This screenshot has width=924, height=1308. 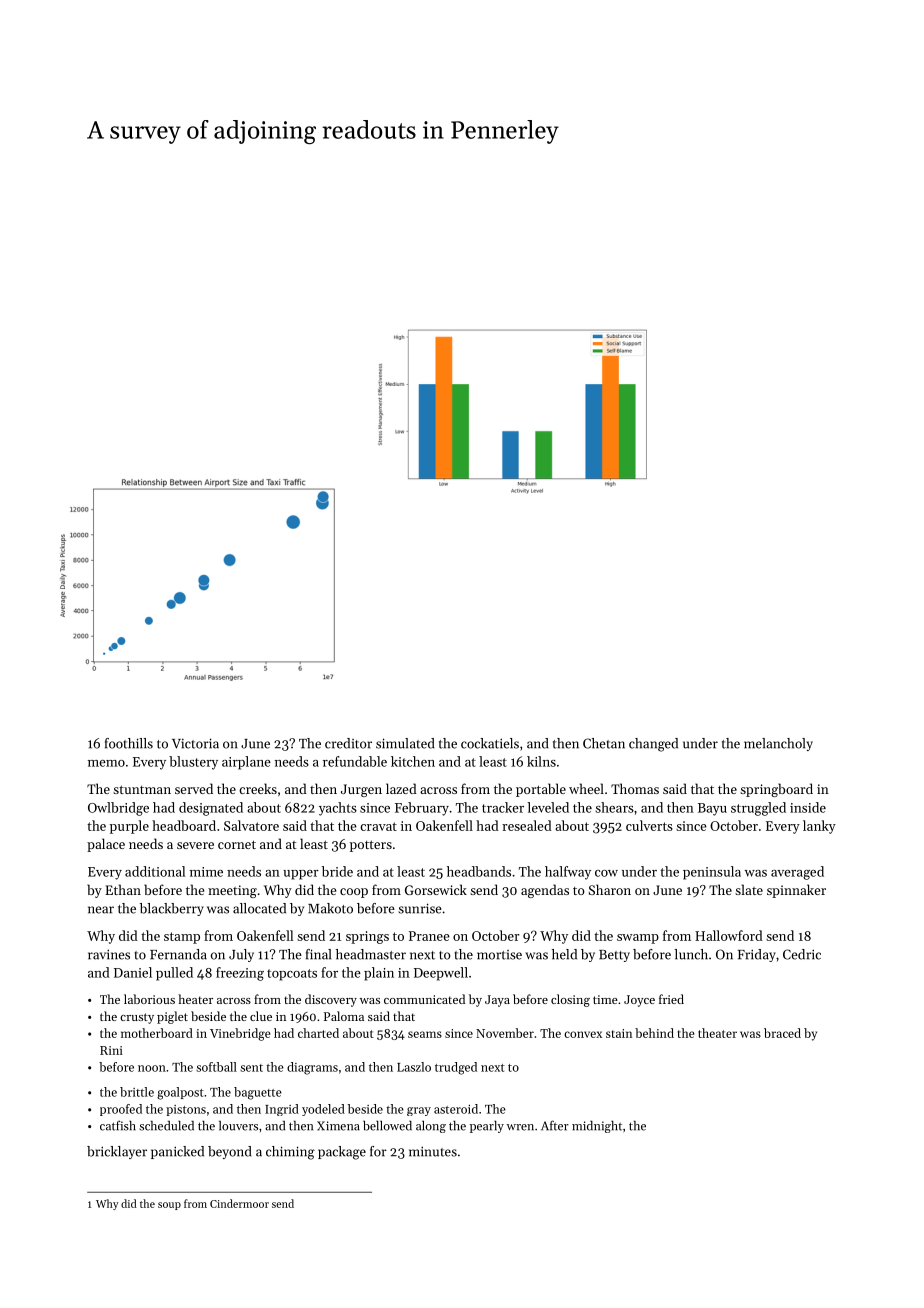 I want to click on stamp, so click(x=182, y=938).
